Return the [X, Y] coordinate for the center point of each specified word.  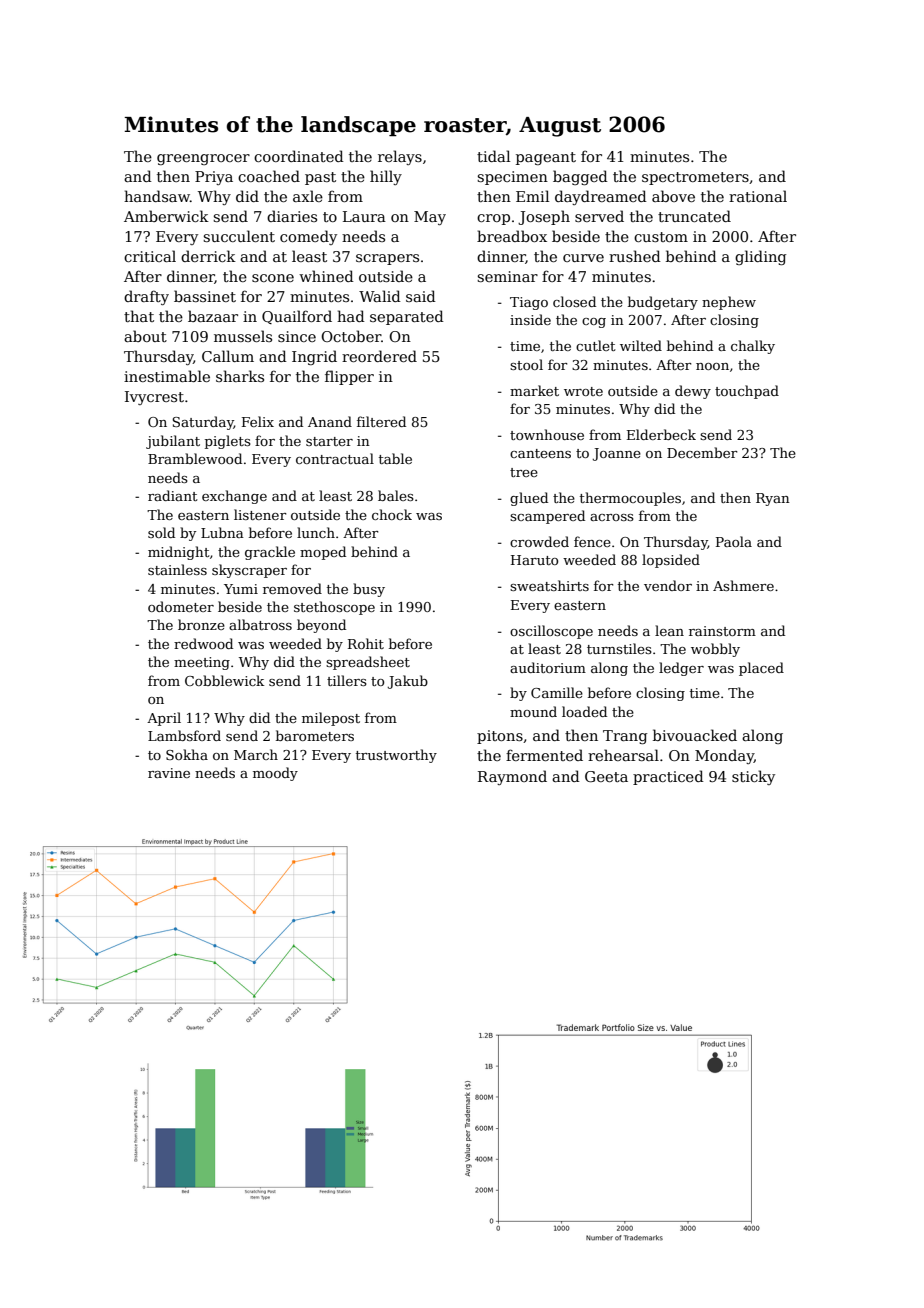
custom [661, 237]
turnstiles [619, 648]
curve [583, 258]
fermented [544, 755]
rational [758, 196]
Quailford [297, 317]
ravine [169, 773]
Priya [214, 178]
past [320, 178]
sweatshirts [549, 585]
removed [292, 588]
